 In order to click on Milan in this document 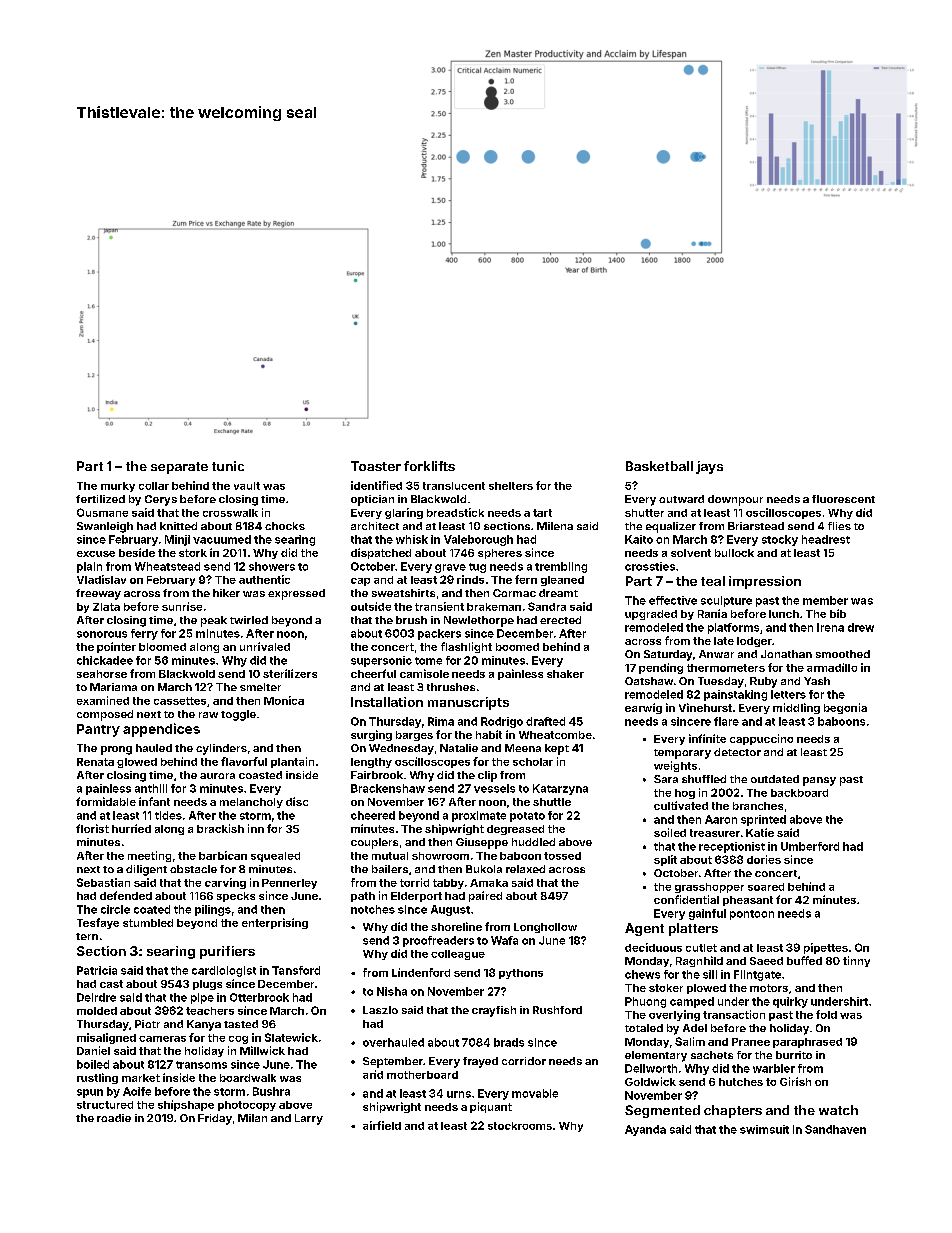, I will do `click(252, 1118)`.
